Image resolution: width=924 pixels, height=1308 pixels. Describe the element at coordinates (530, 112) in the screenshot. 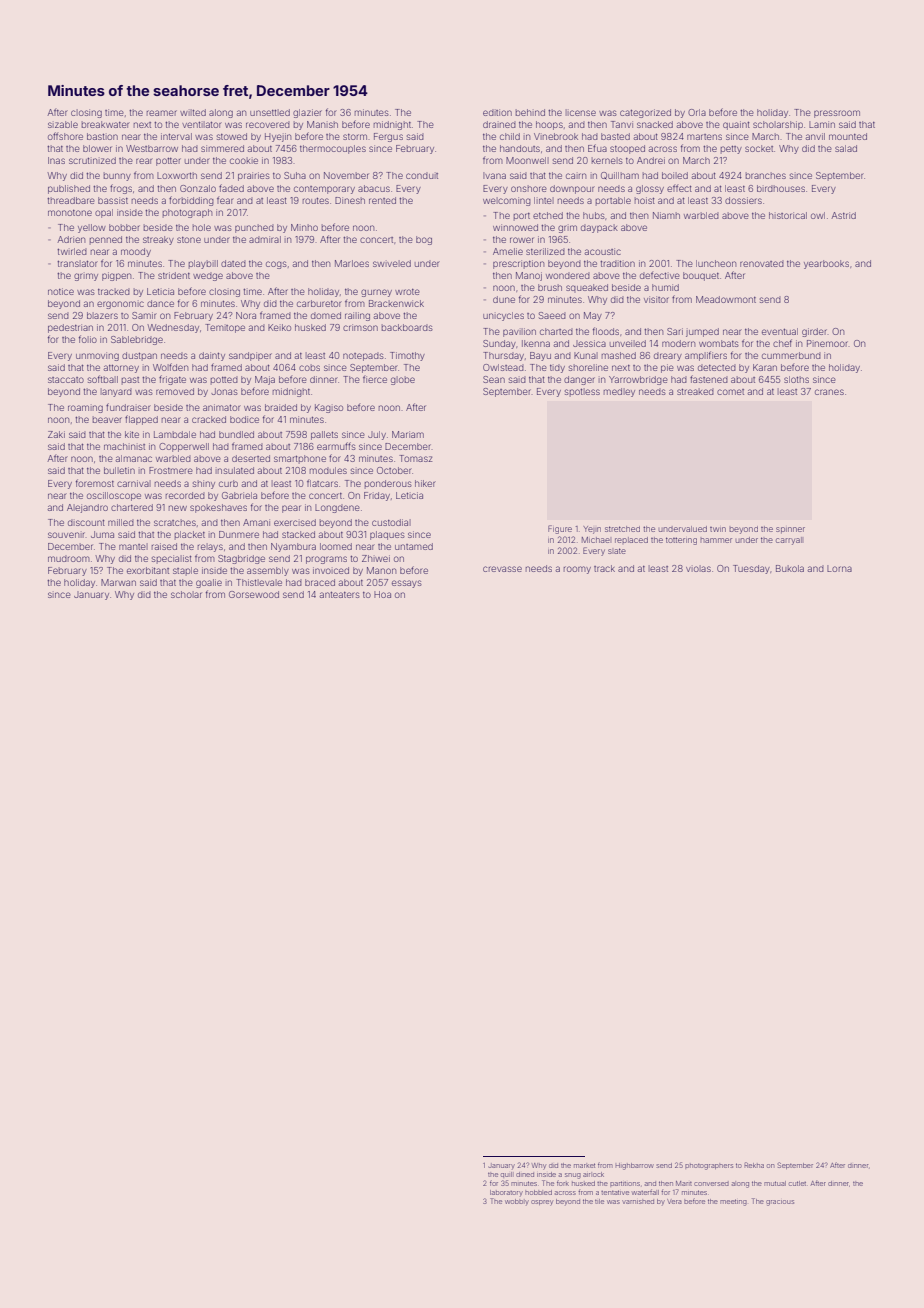

I see `behind` at that location.
